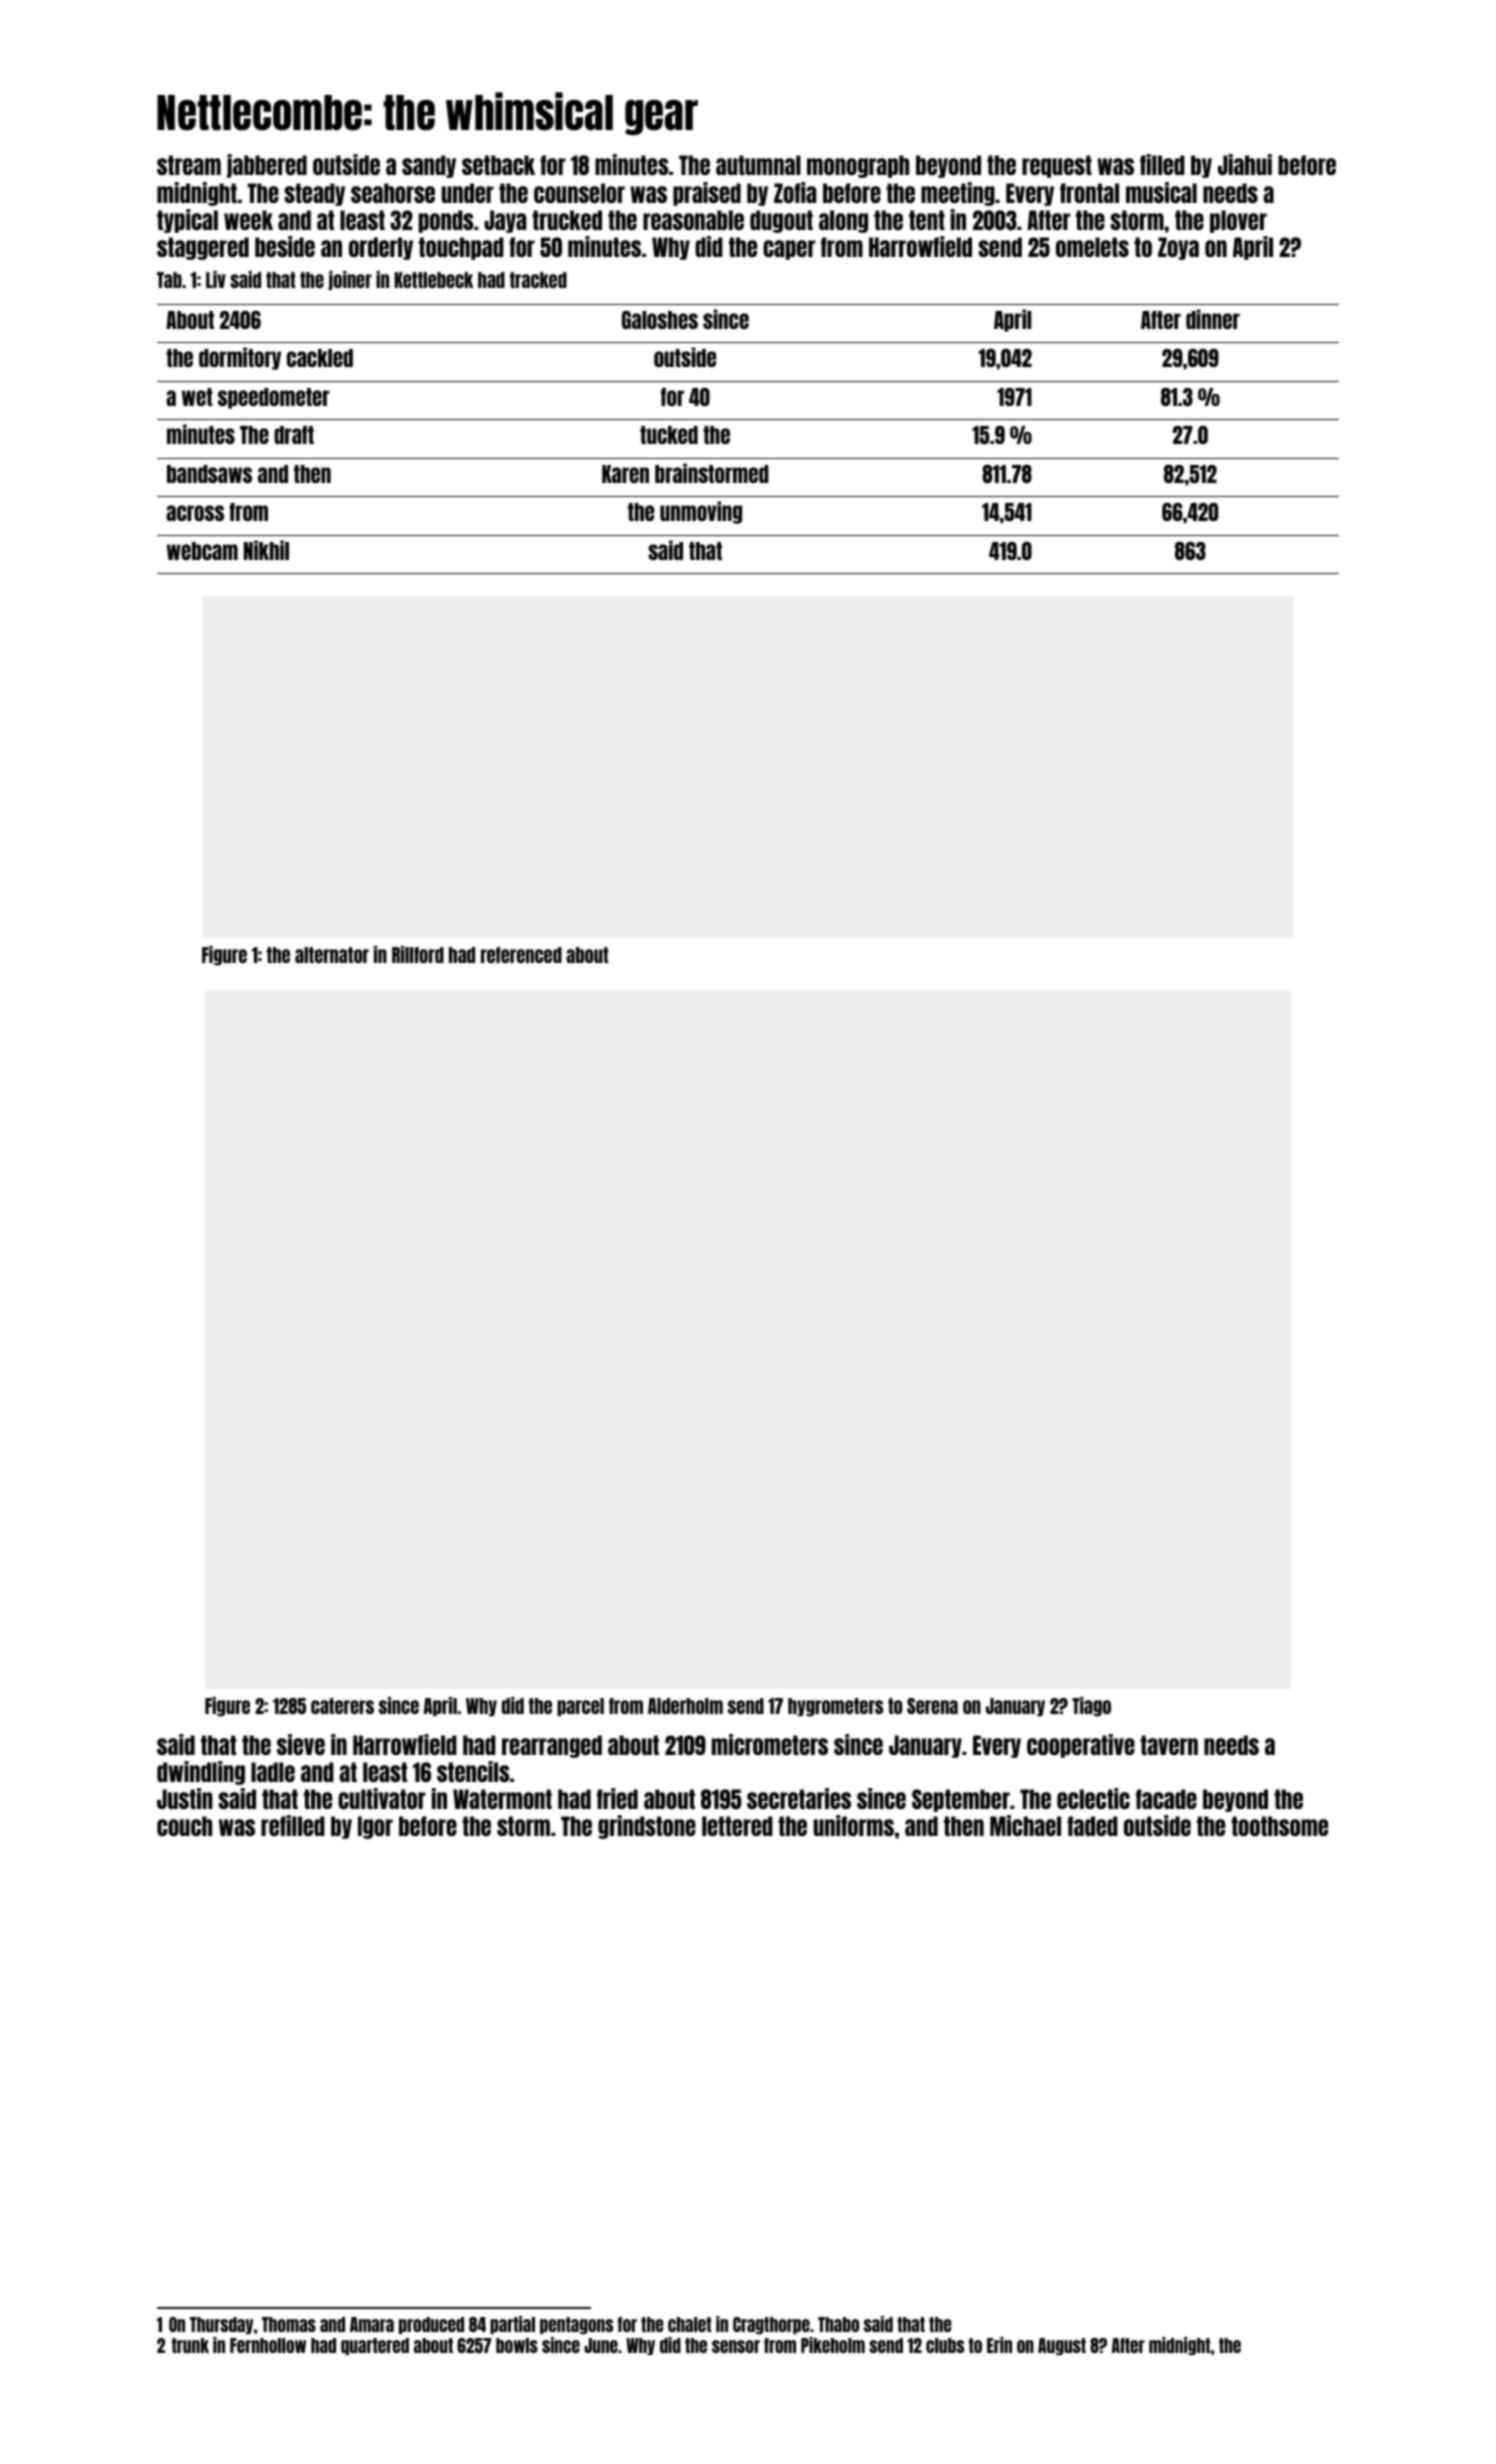 This document has width=1496, height=2464. I want to click on couch, so click(184, 1826).
